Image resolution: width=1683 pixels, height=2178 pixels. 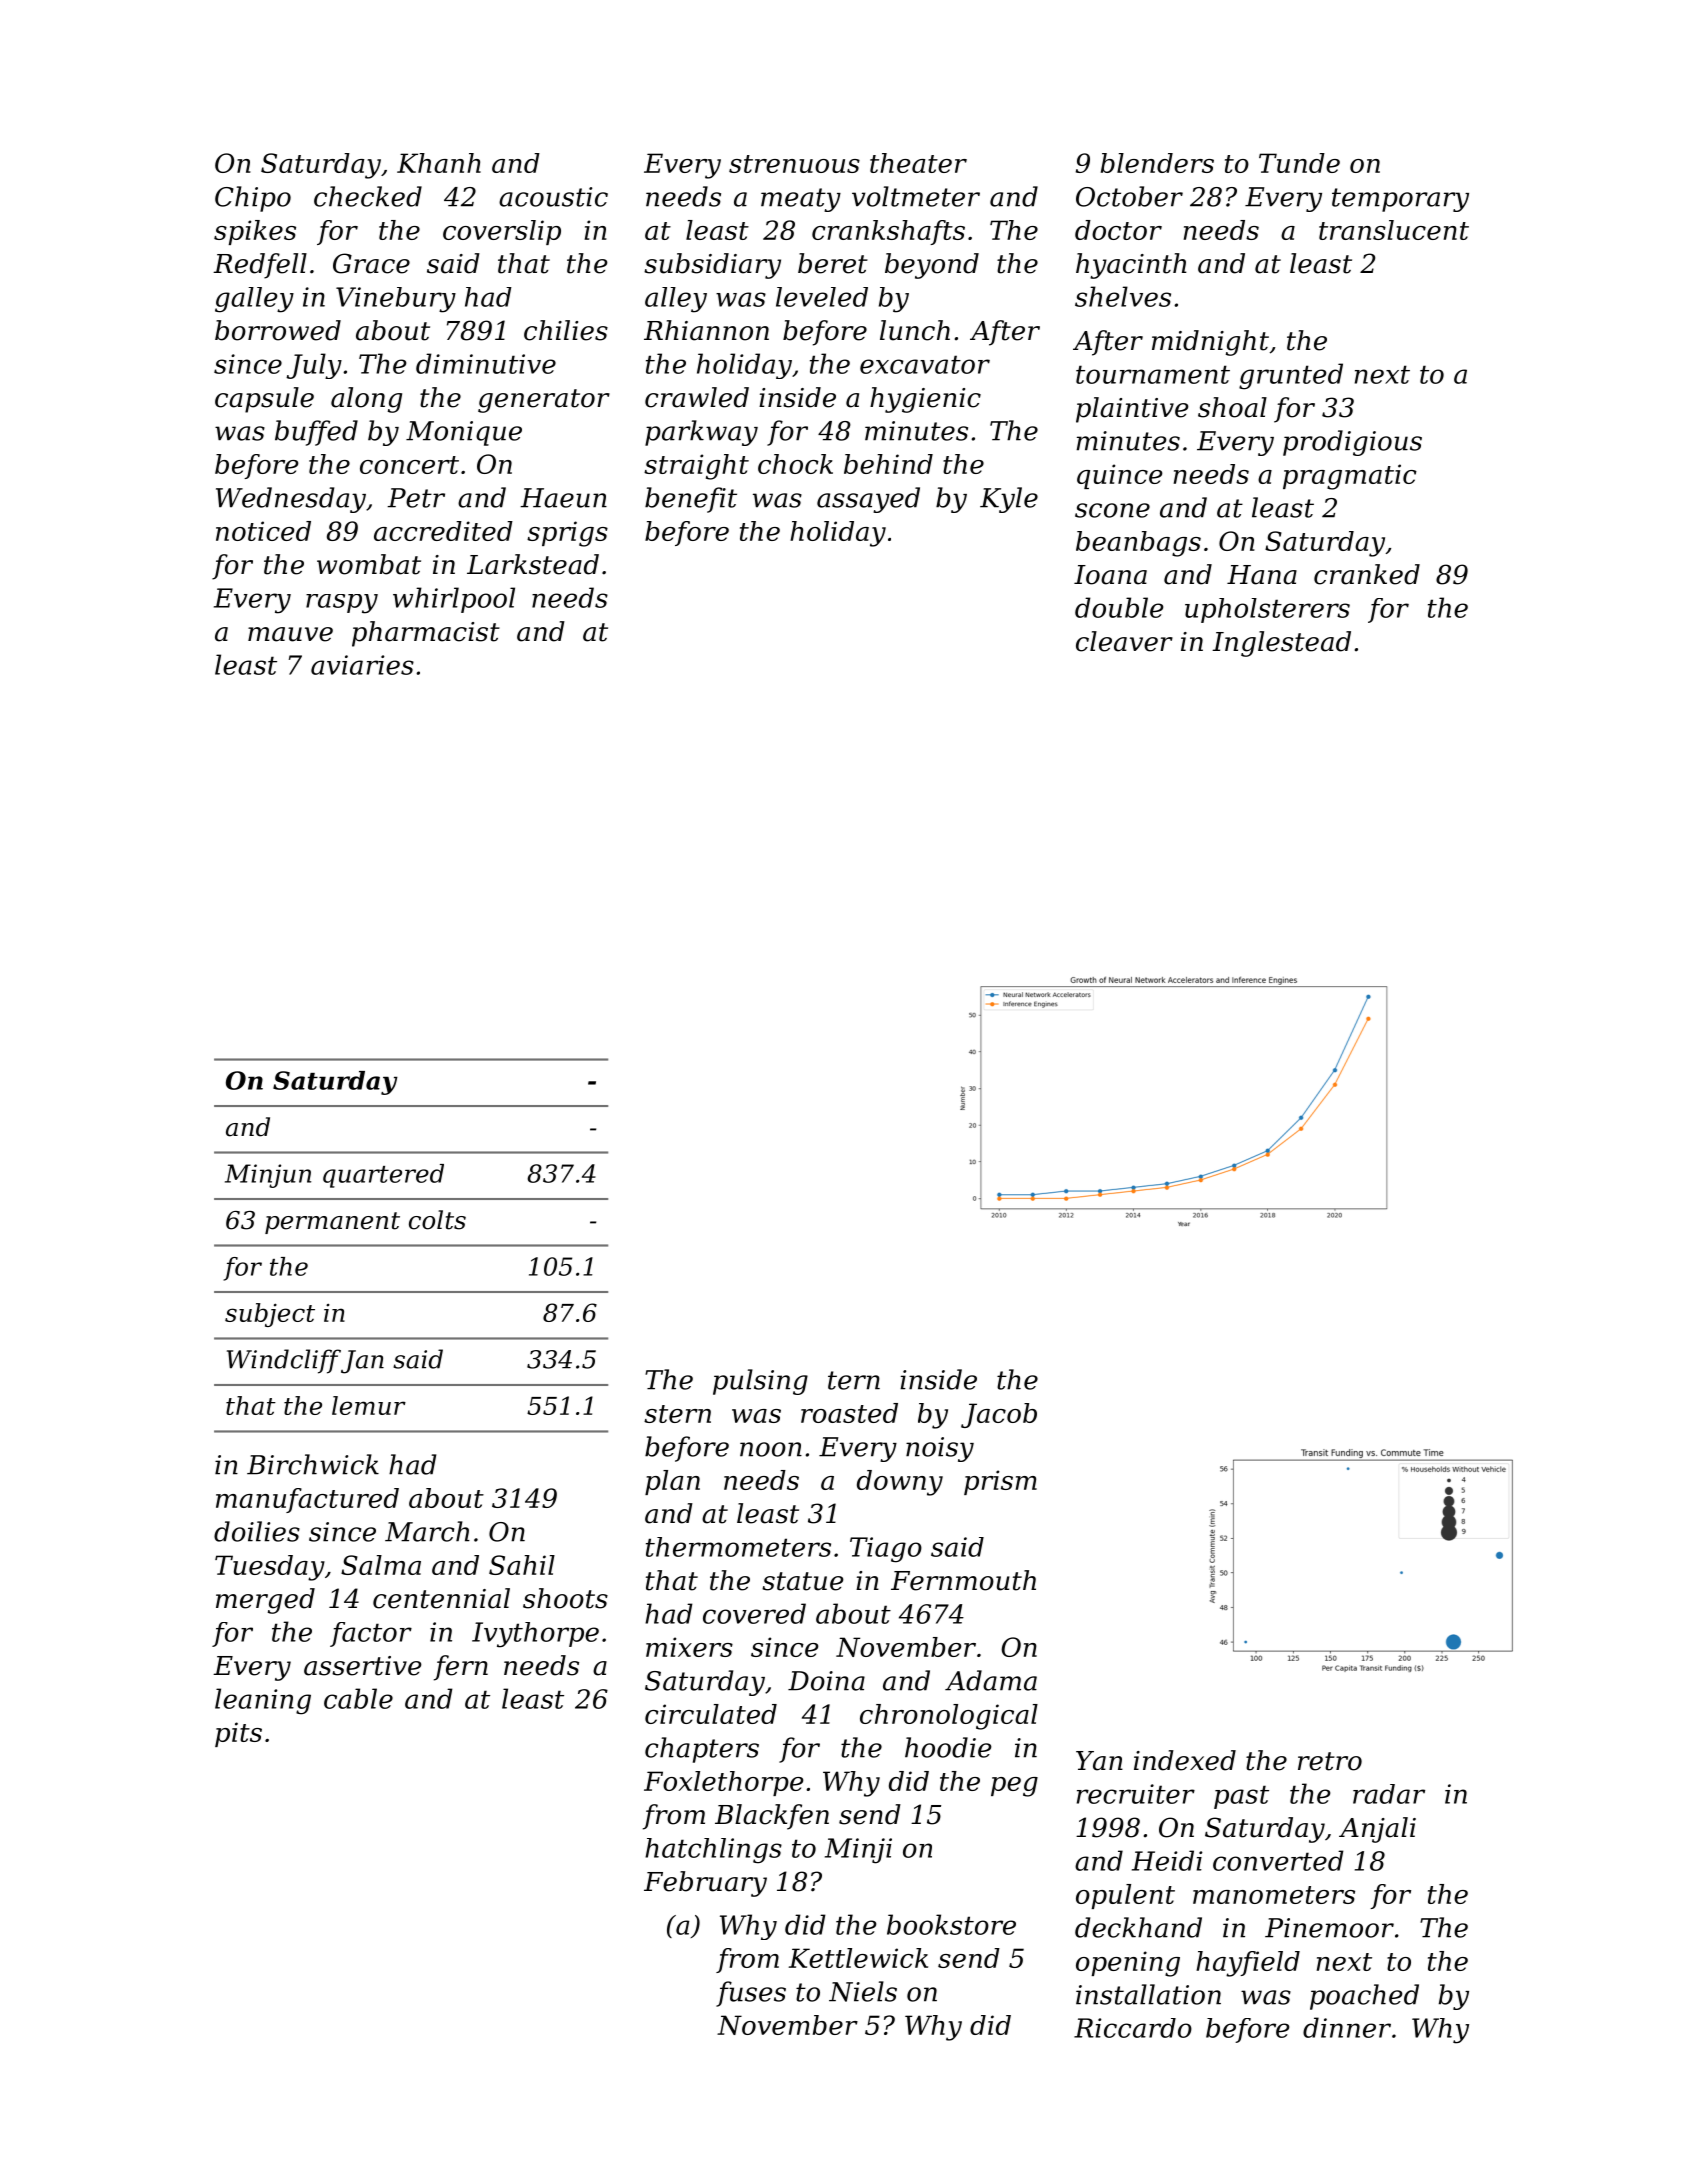 What do you see at coordinates (437, 1220) in the image?
I see `colts` at bounding box center [437, 1220].
